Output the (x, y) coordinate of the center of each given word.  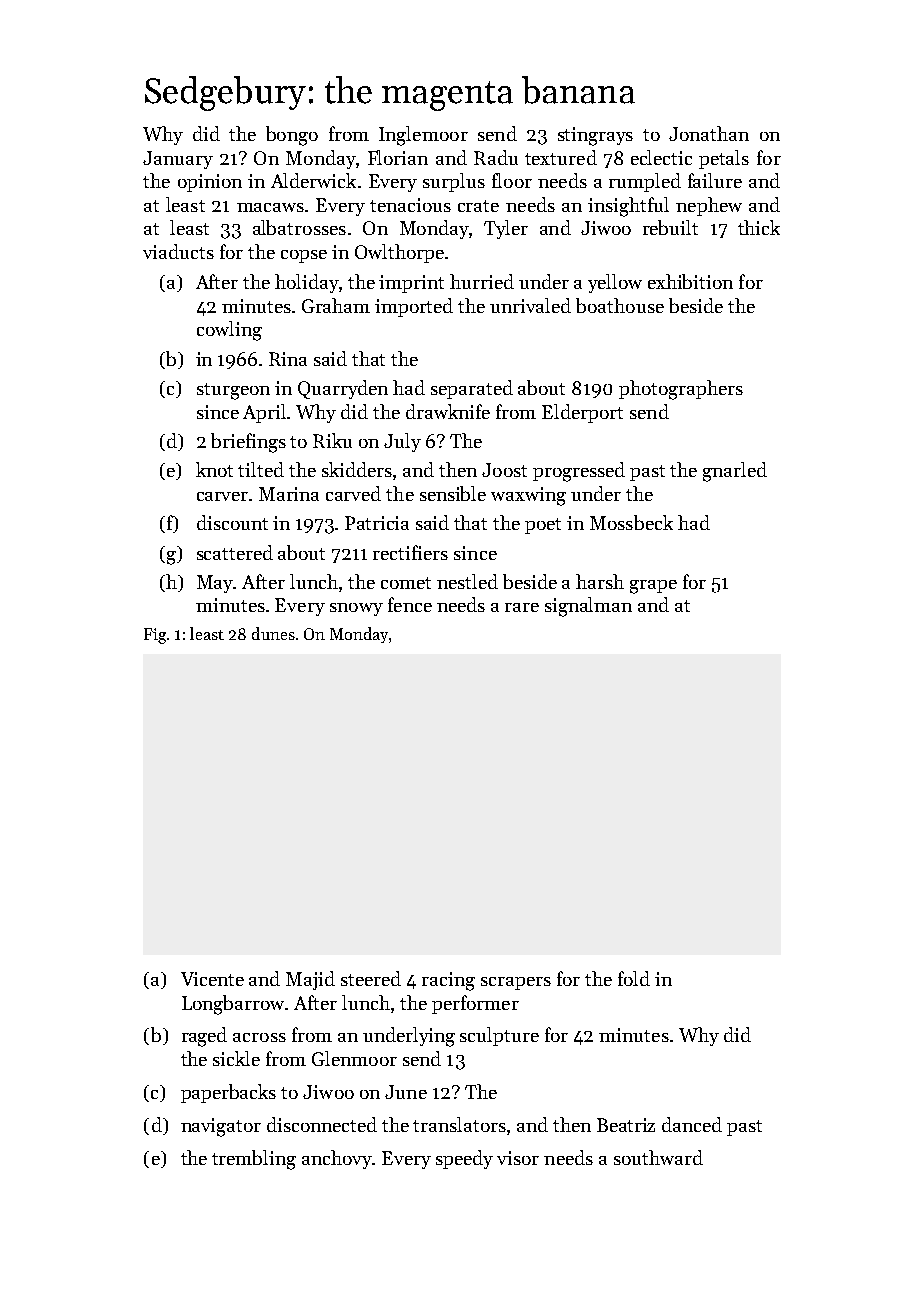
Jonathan (709, 133)
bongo (292, 136)
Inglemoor (423, 136)
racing (448, 981)
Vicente (212, 979)
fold (634, 978)
